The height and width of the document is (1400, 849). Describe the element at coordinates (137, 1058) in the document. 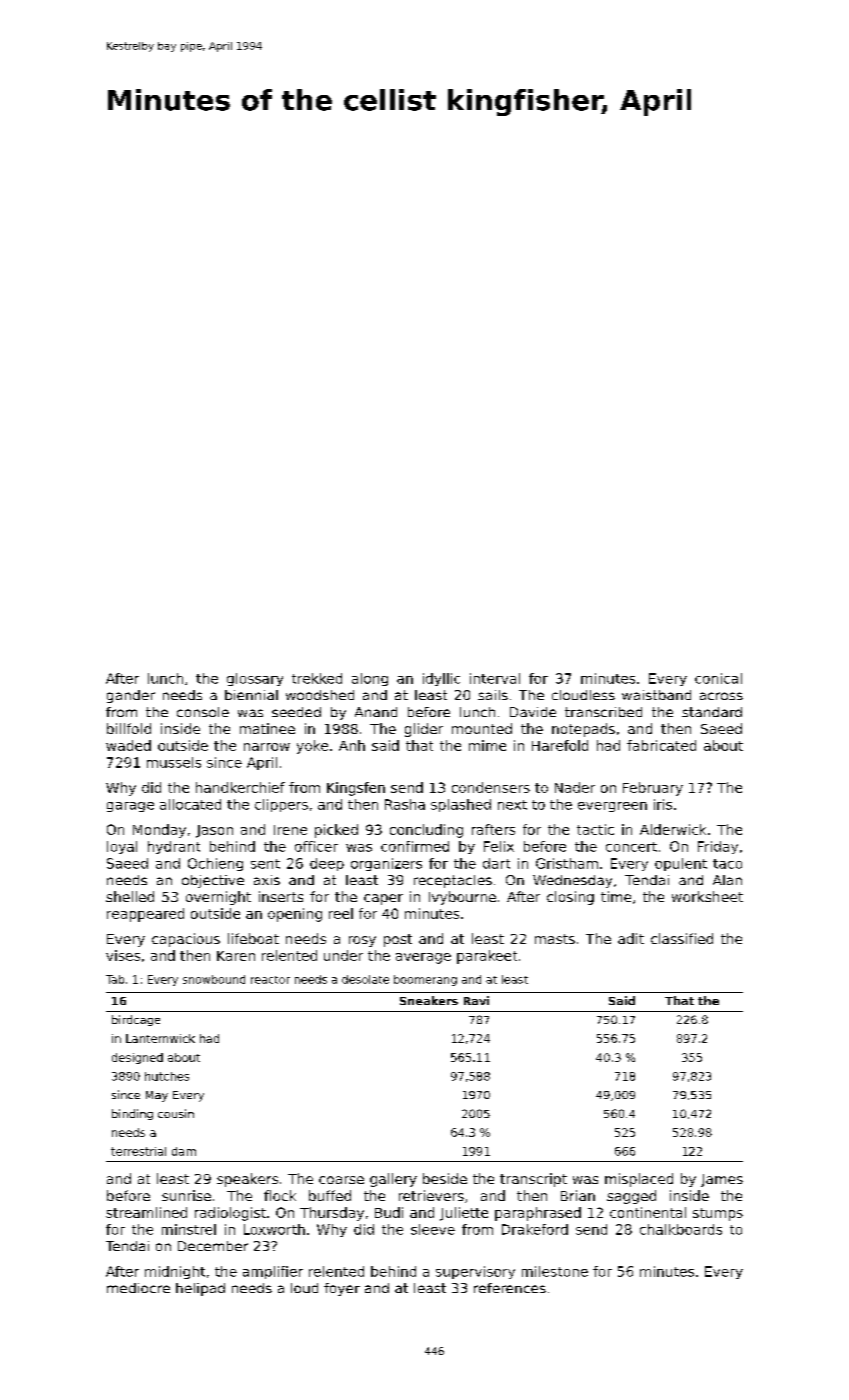

I see `designed` at that location.
